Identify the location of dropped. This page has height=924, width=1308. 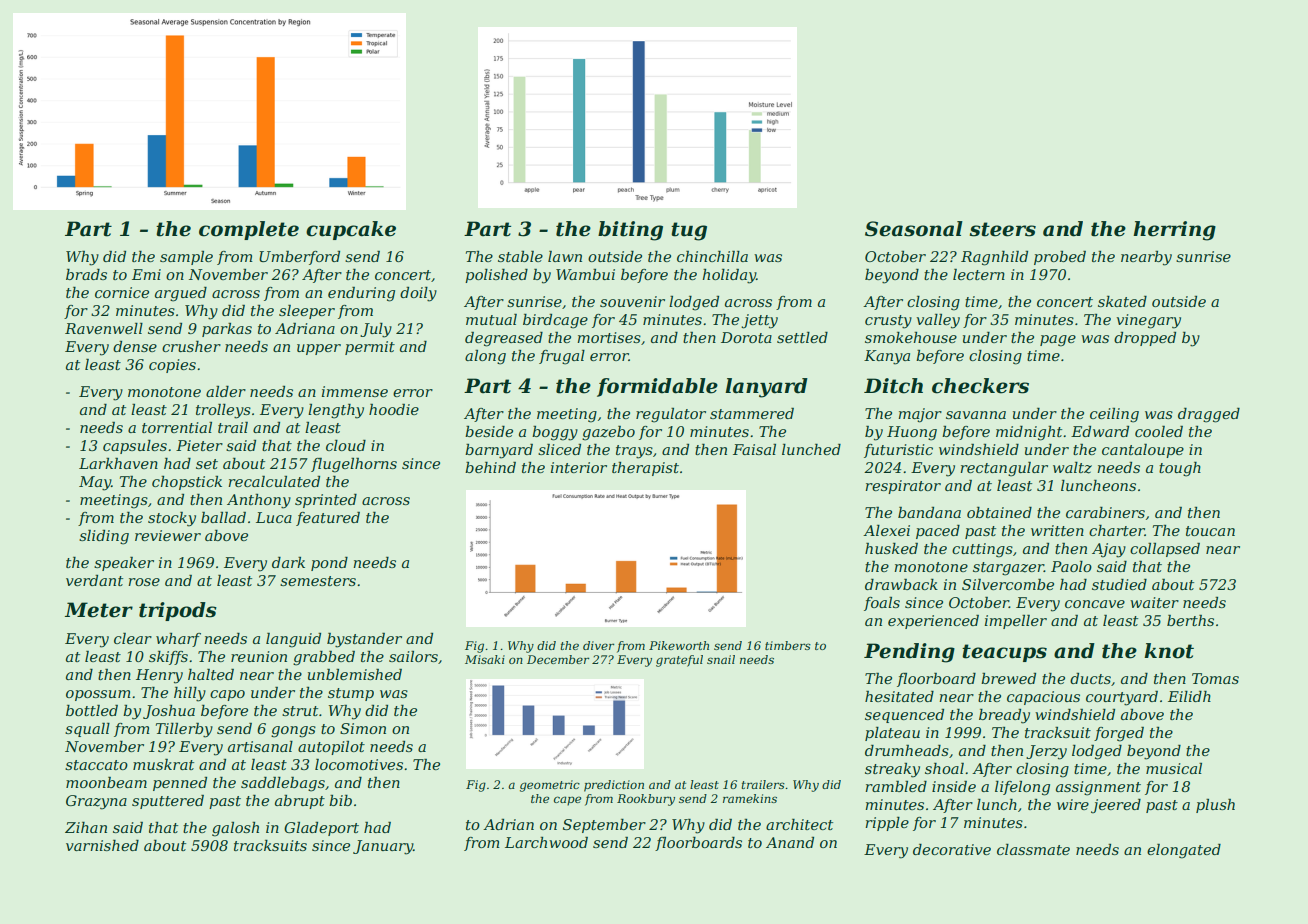
(1145, 339).
